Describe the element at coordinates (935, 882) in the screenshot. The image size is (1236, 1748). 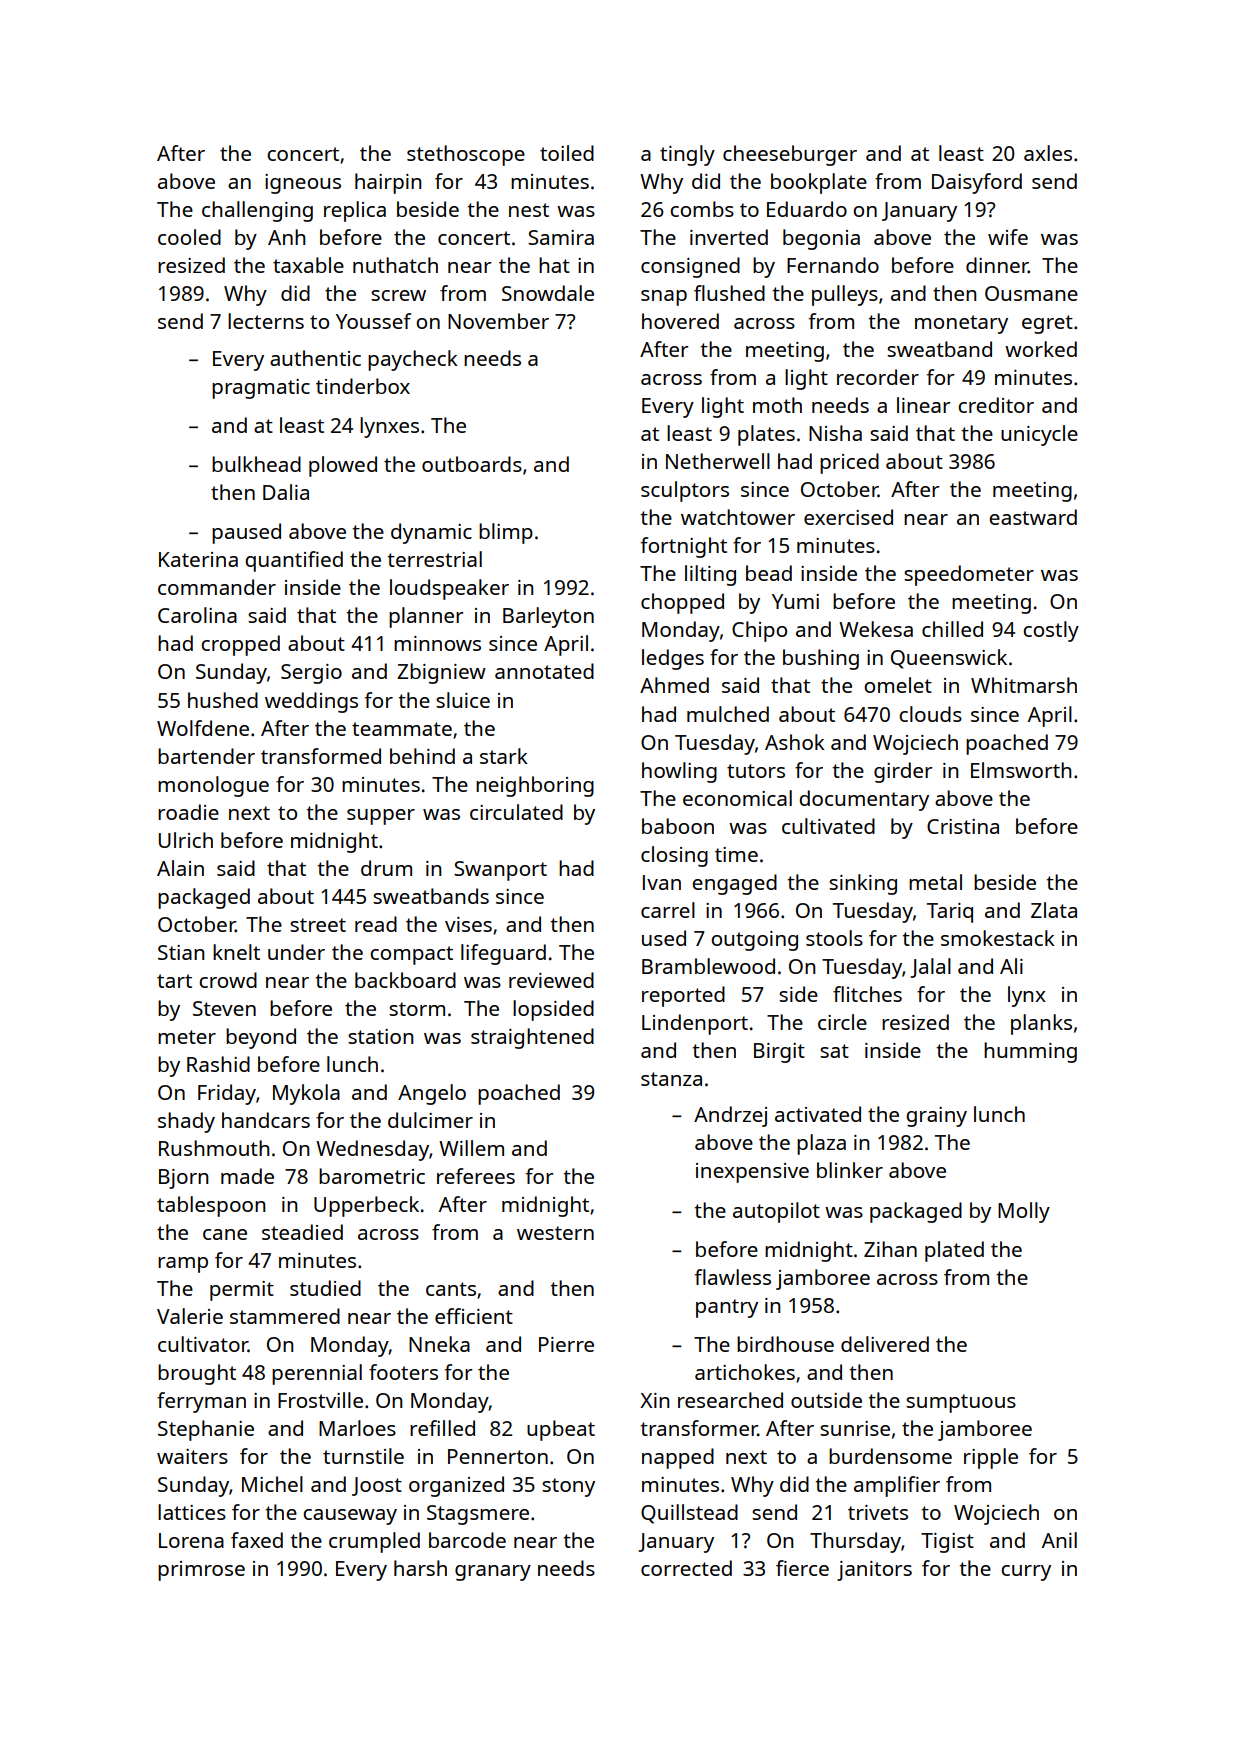
I see `metal` at that location.
